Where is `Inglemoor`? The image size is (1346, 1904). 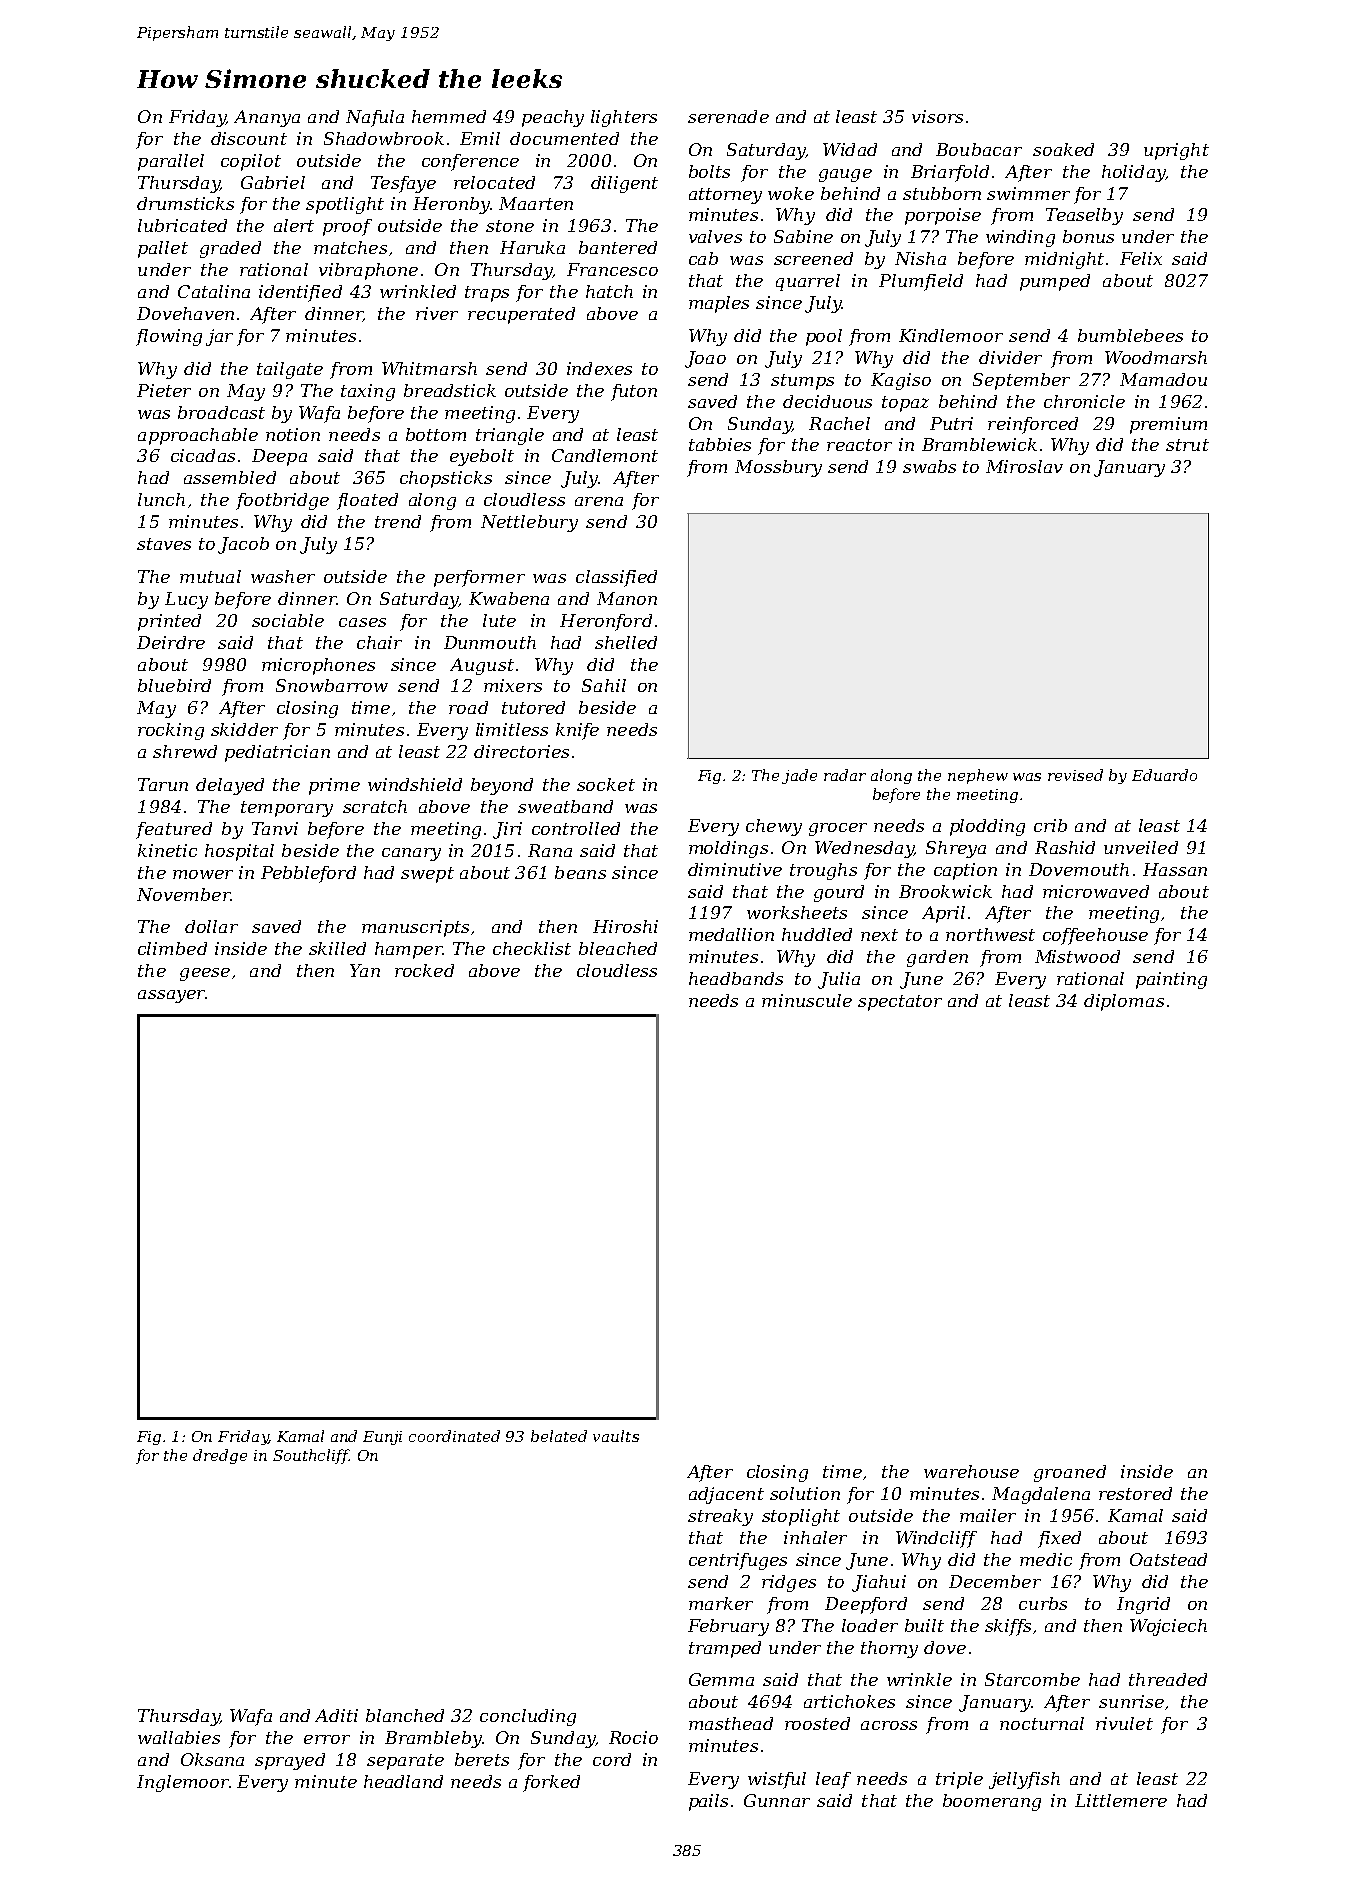 Inglemoor is located at coordinates (183, 1783).
